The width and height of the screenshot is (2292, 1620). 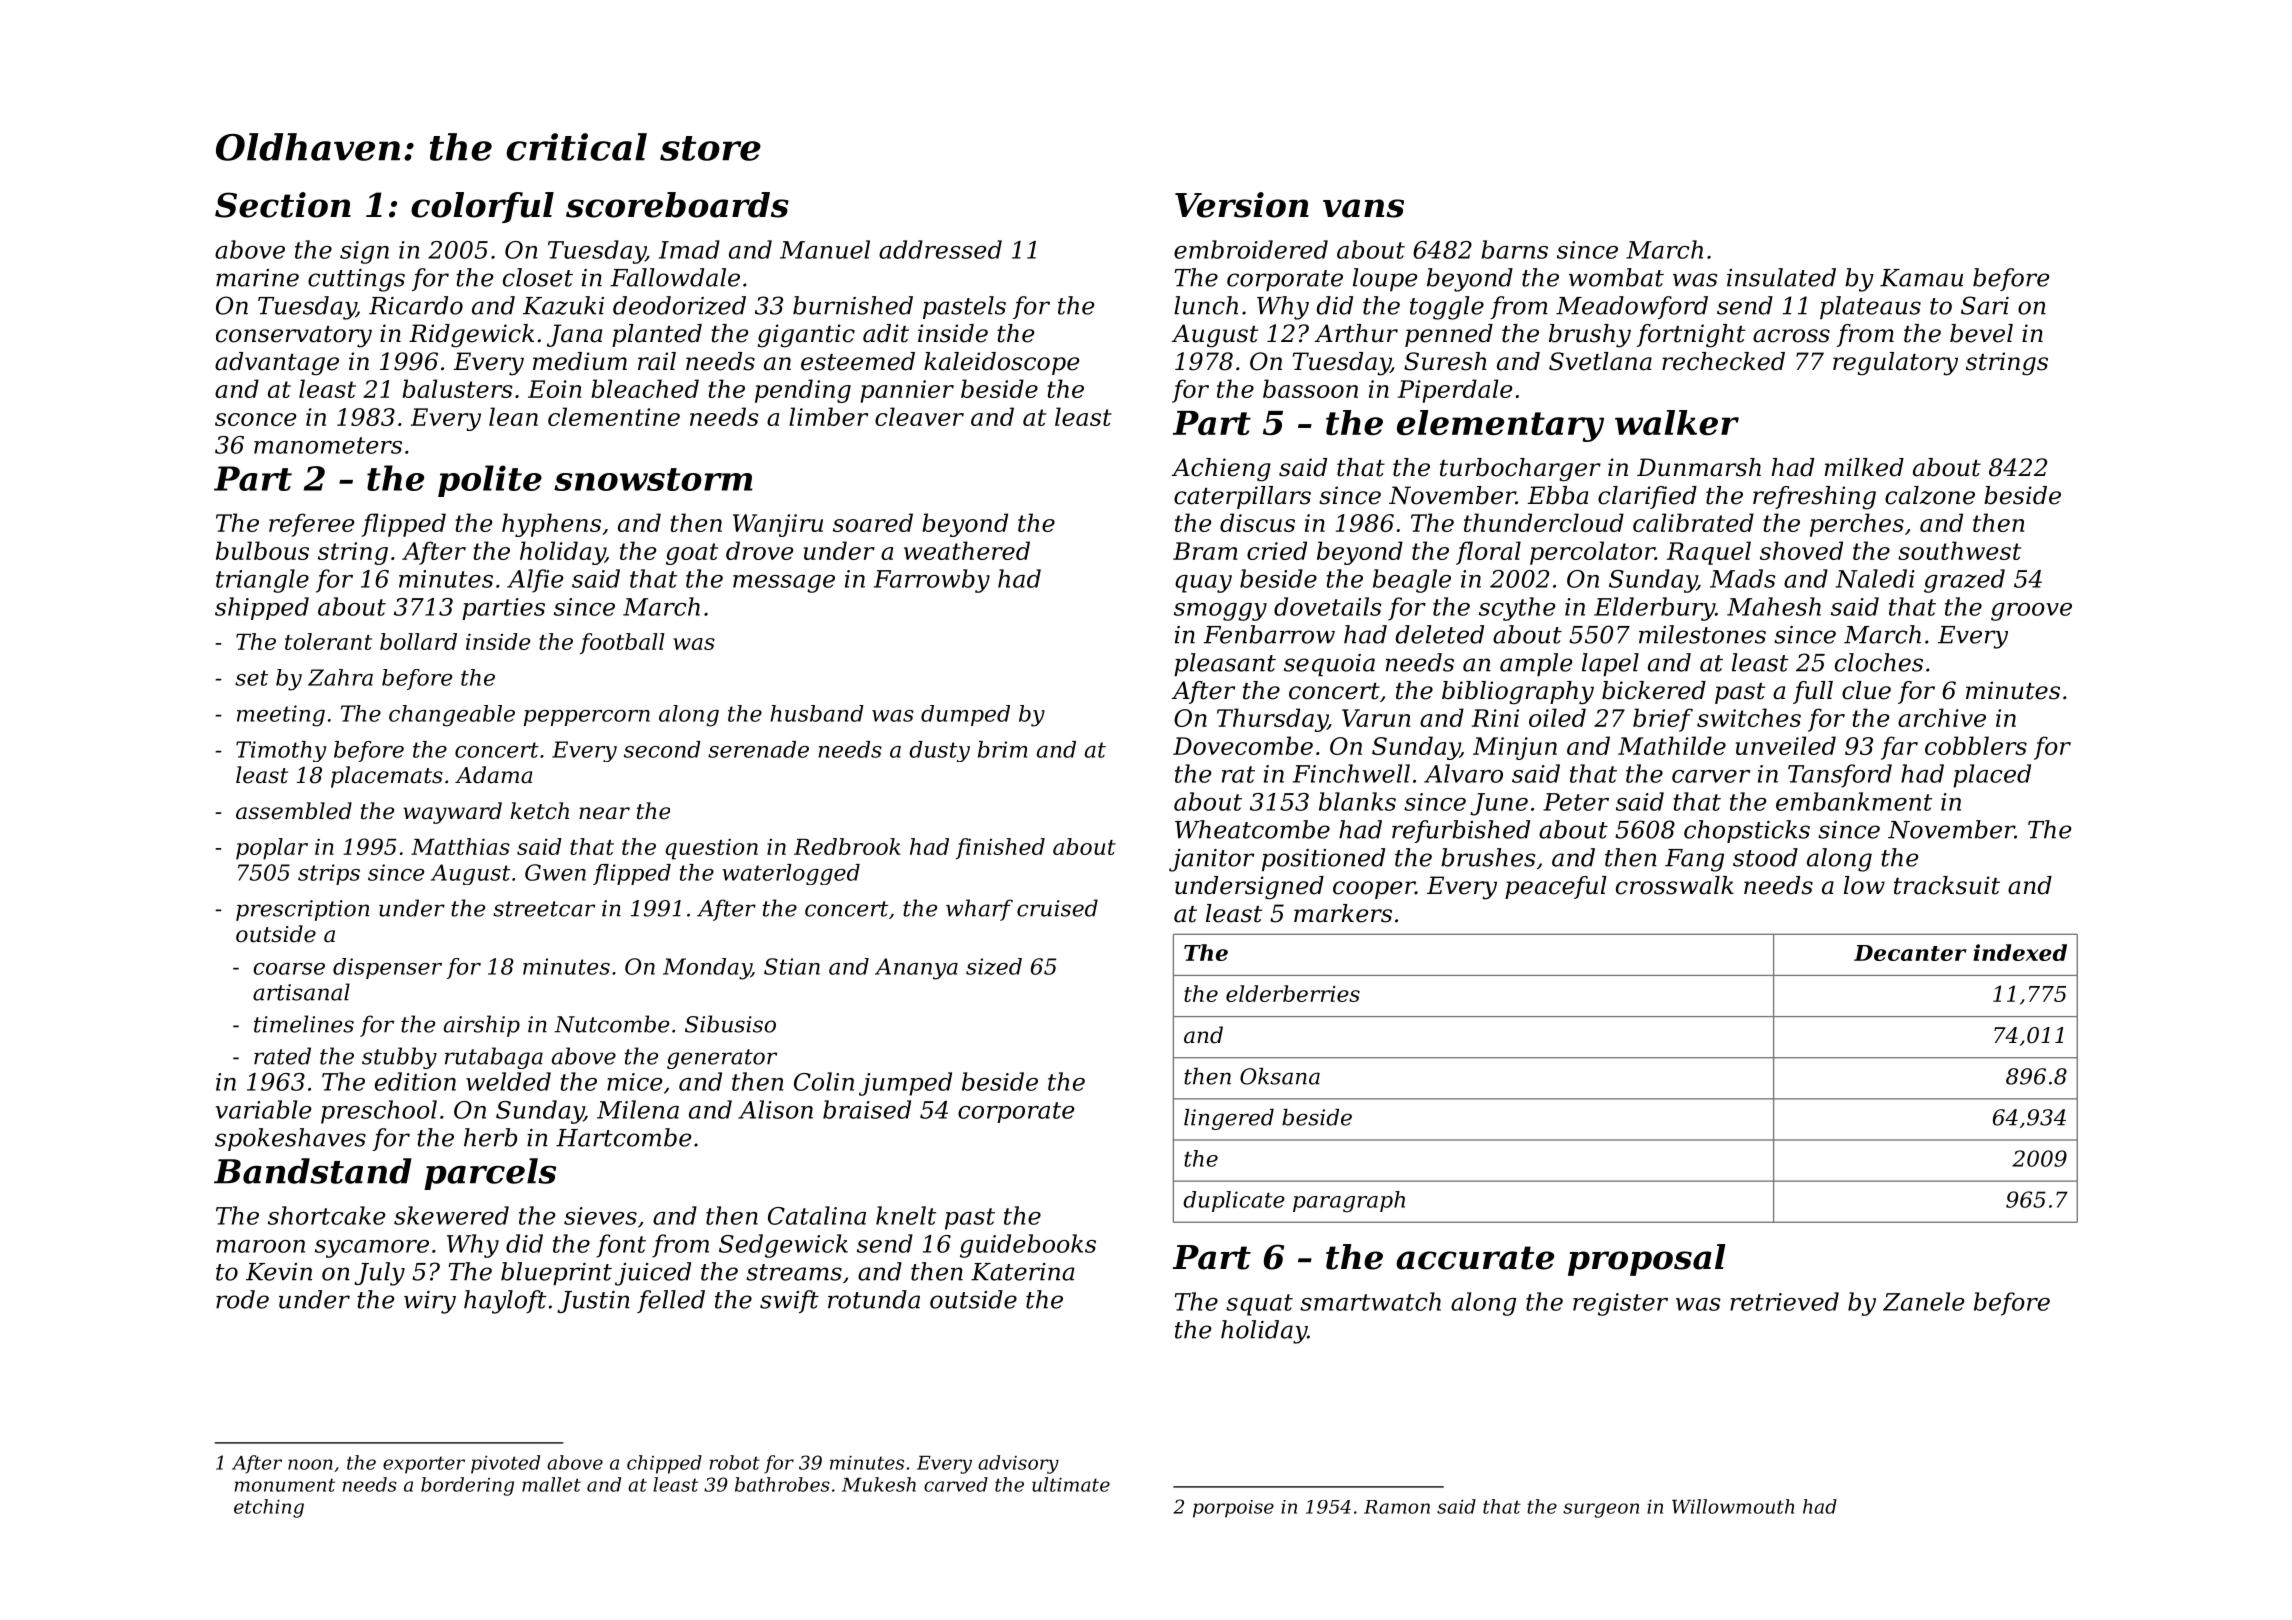 What do you see at coordinates (1018, 1464) in the screenshot?
I see `advisory` at bounding box center [1018, 1464].
